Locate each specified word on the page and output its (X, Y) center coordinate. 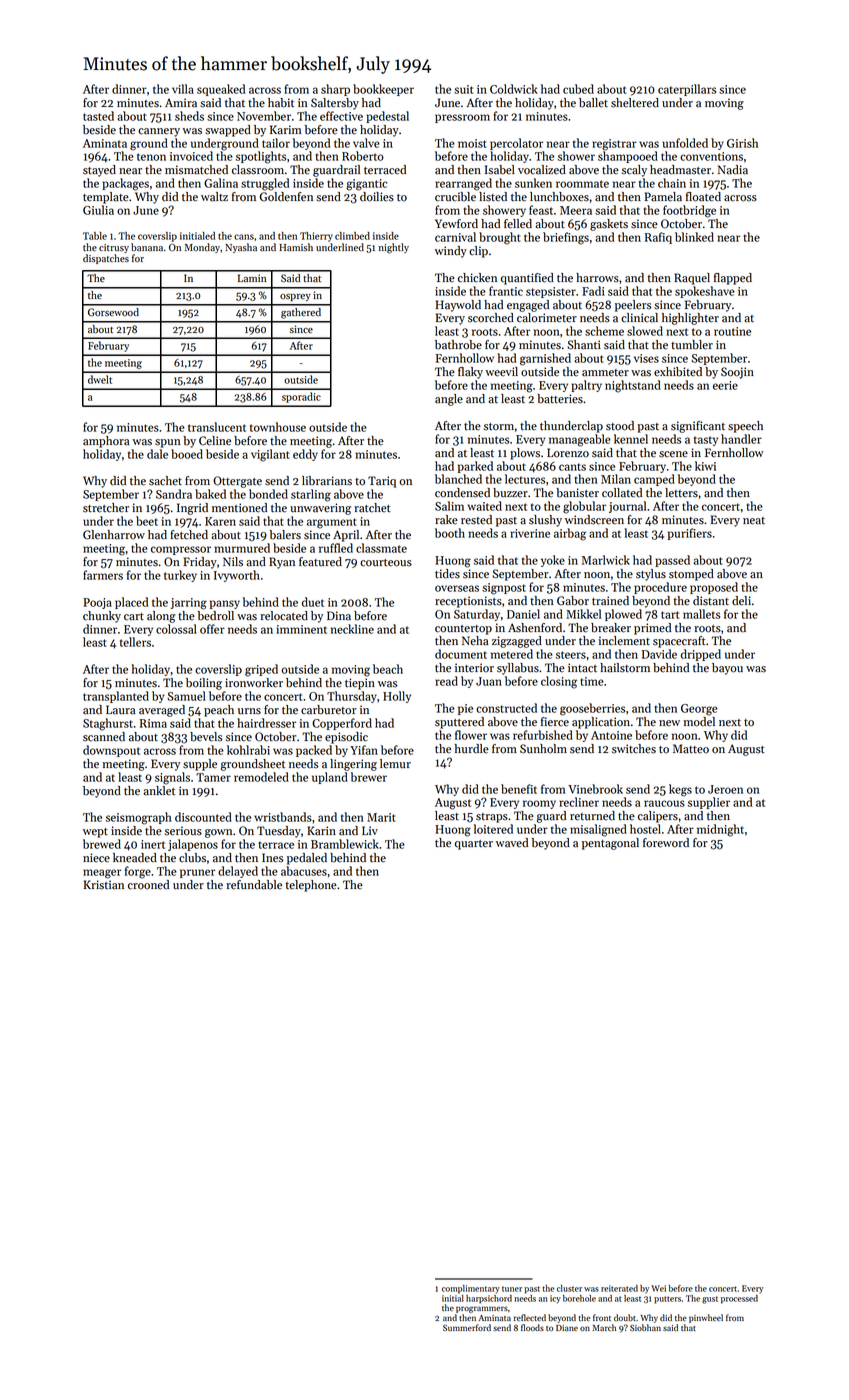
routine (732, 331)
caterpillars (687, 90)
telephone (311, 886)
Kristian (104, 885)
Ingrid (192, 509)
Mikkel (583, 614)
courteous (386, 563)
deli (741, 601)
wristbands (283, 817)
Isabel (500, 170)
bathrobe (458, 345)
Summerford (467, 1327)
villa (183, 89)
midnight (720, 830)
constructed (506, 708)
